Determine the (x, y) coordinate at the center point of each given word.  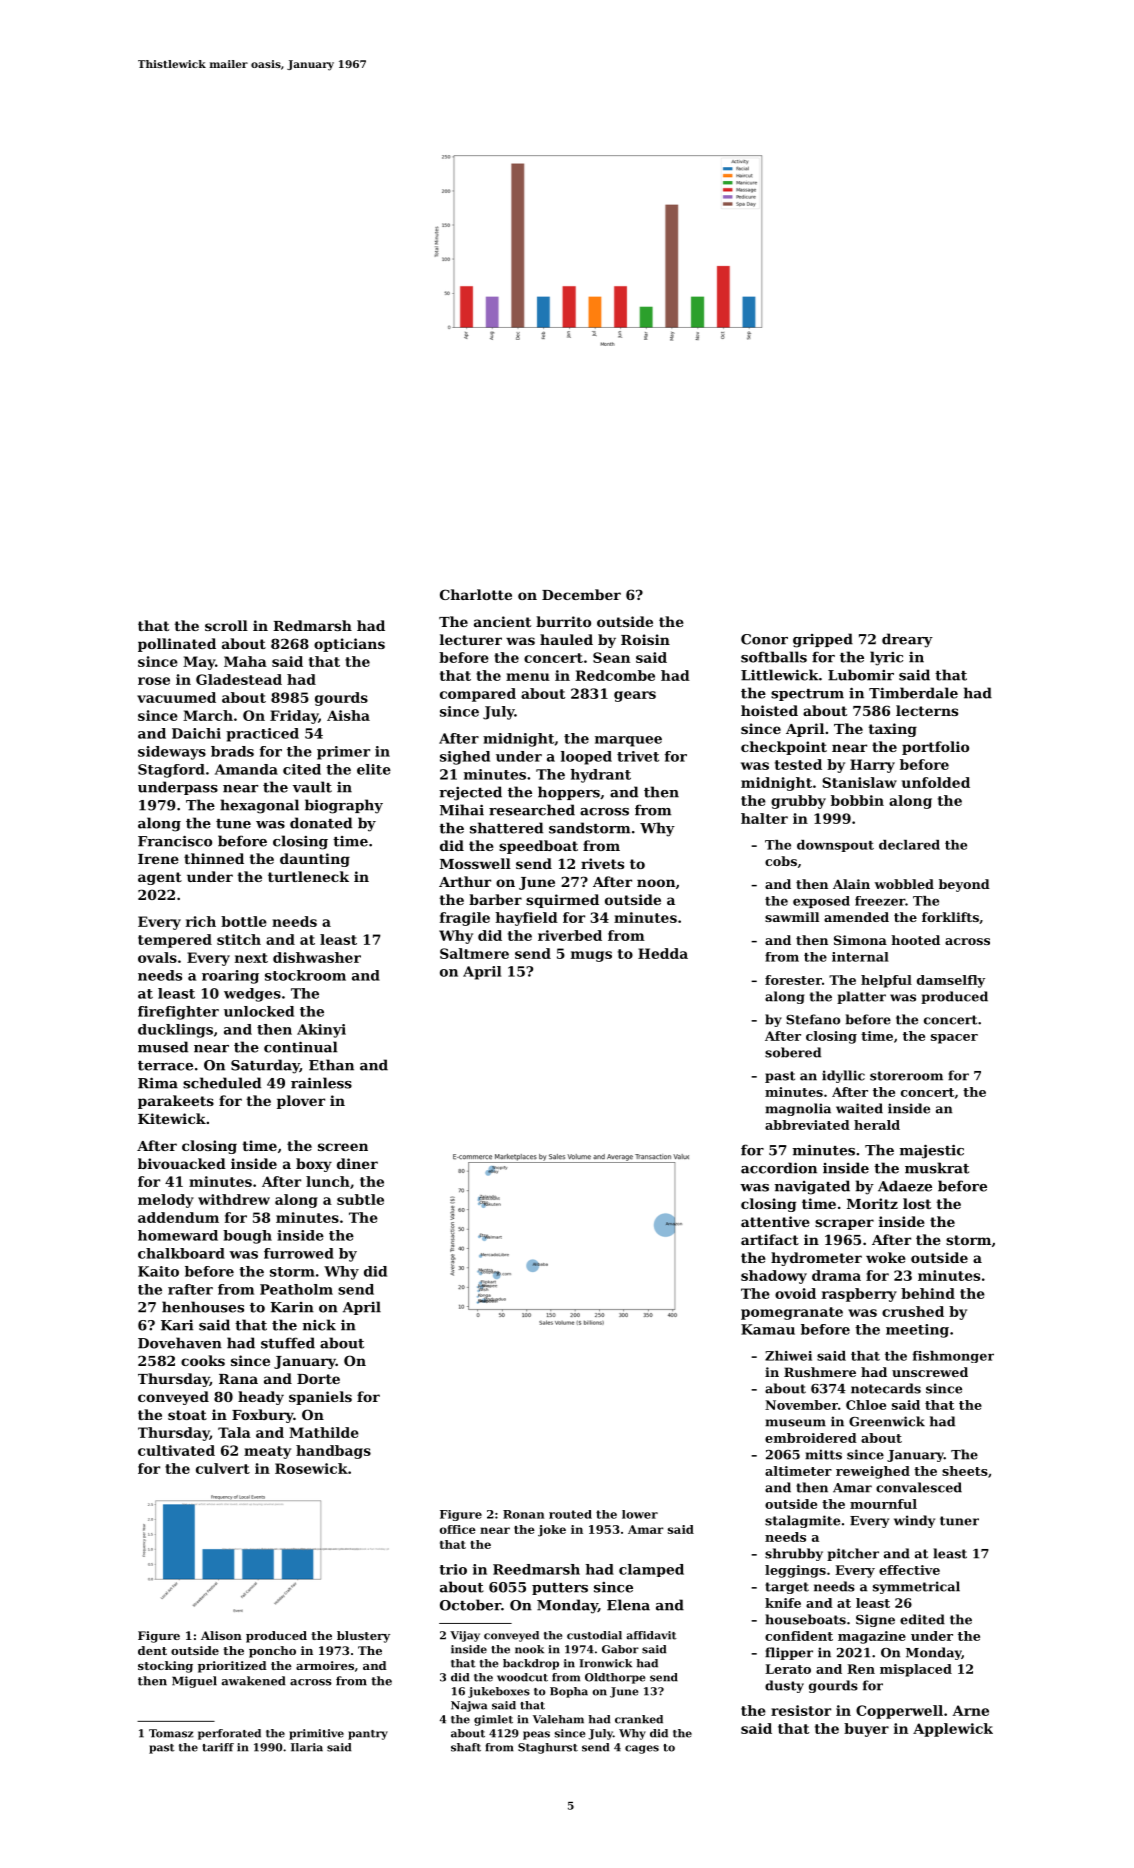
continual (301, 1047)
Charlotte (476, 594)
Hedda (663, 953)
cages (642, 1749)
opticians (349, 645)
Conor (764, 639)
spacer (954, 1039)
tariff (218, 1747)
